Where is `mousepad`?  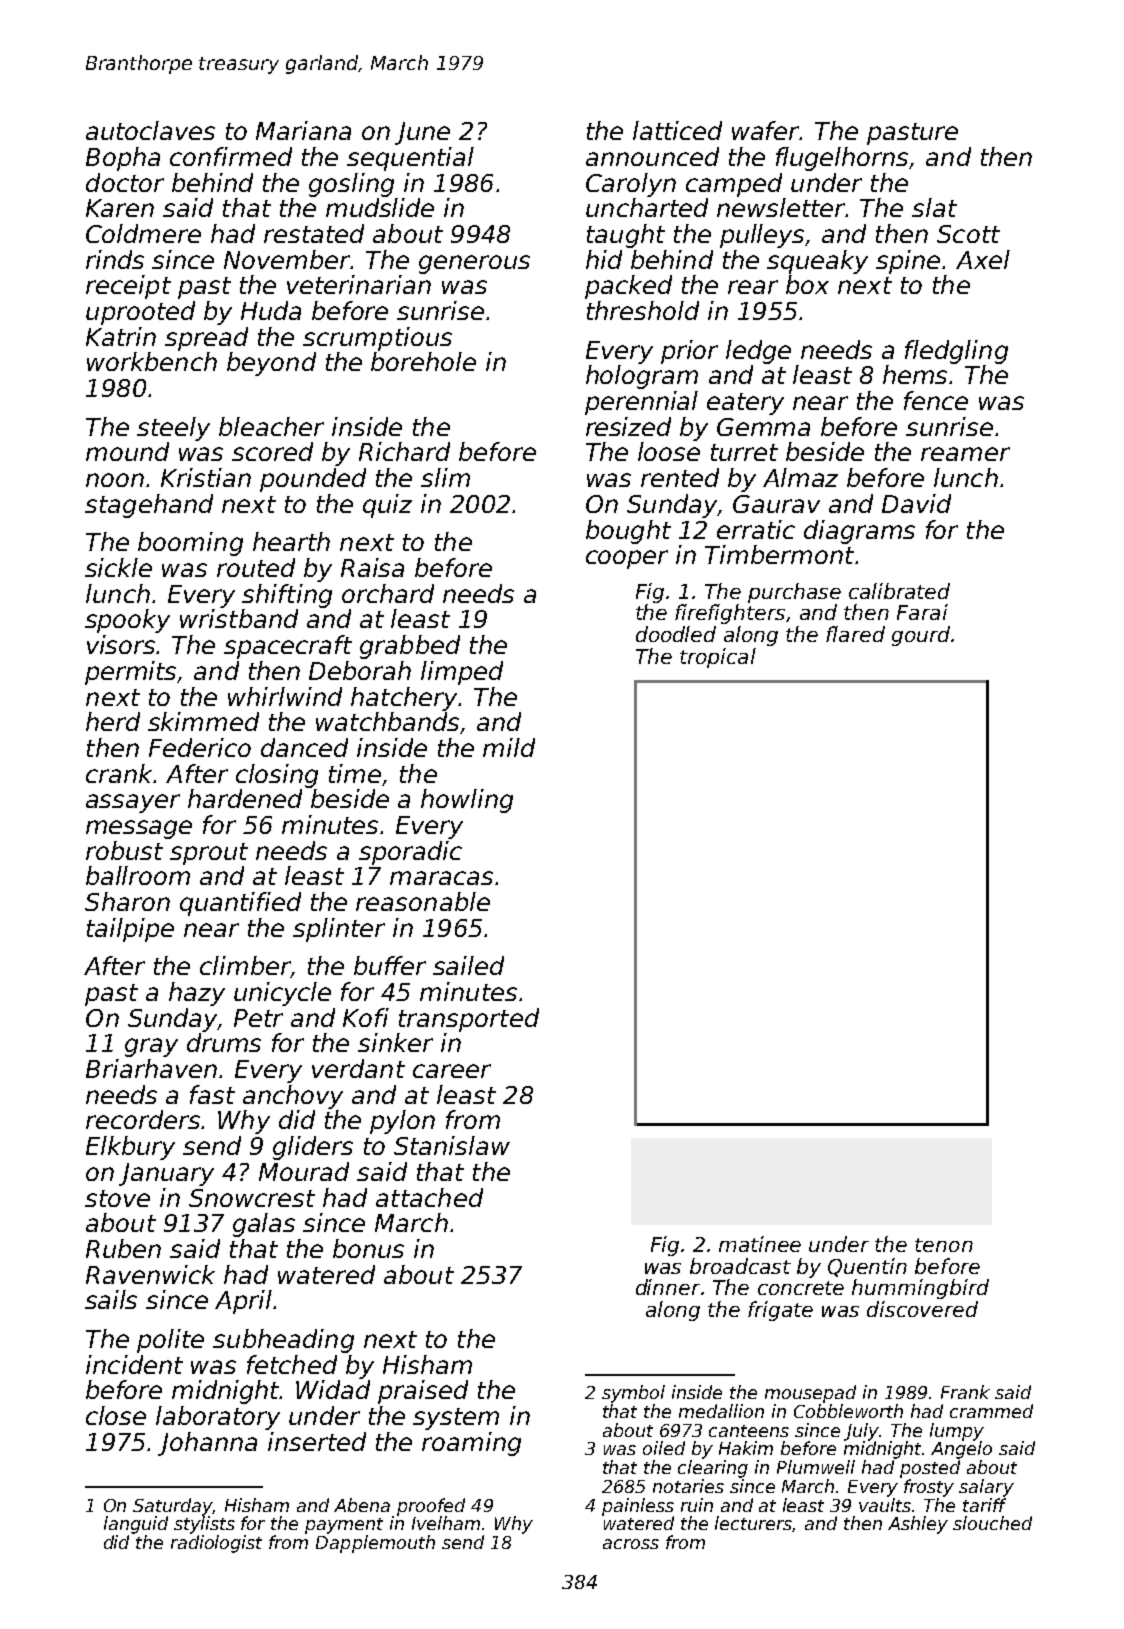 mousepad is located at coordinates (810, 1394).
